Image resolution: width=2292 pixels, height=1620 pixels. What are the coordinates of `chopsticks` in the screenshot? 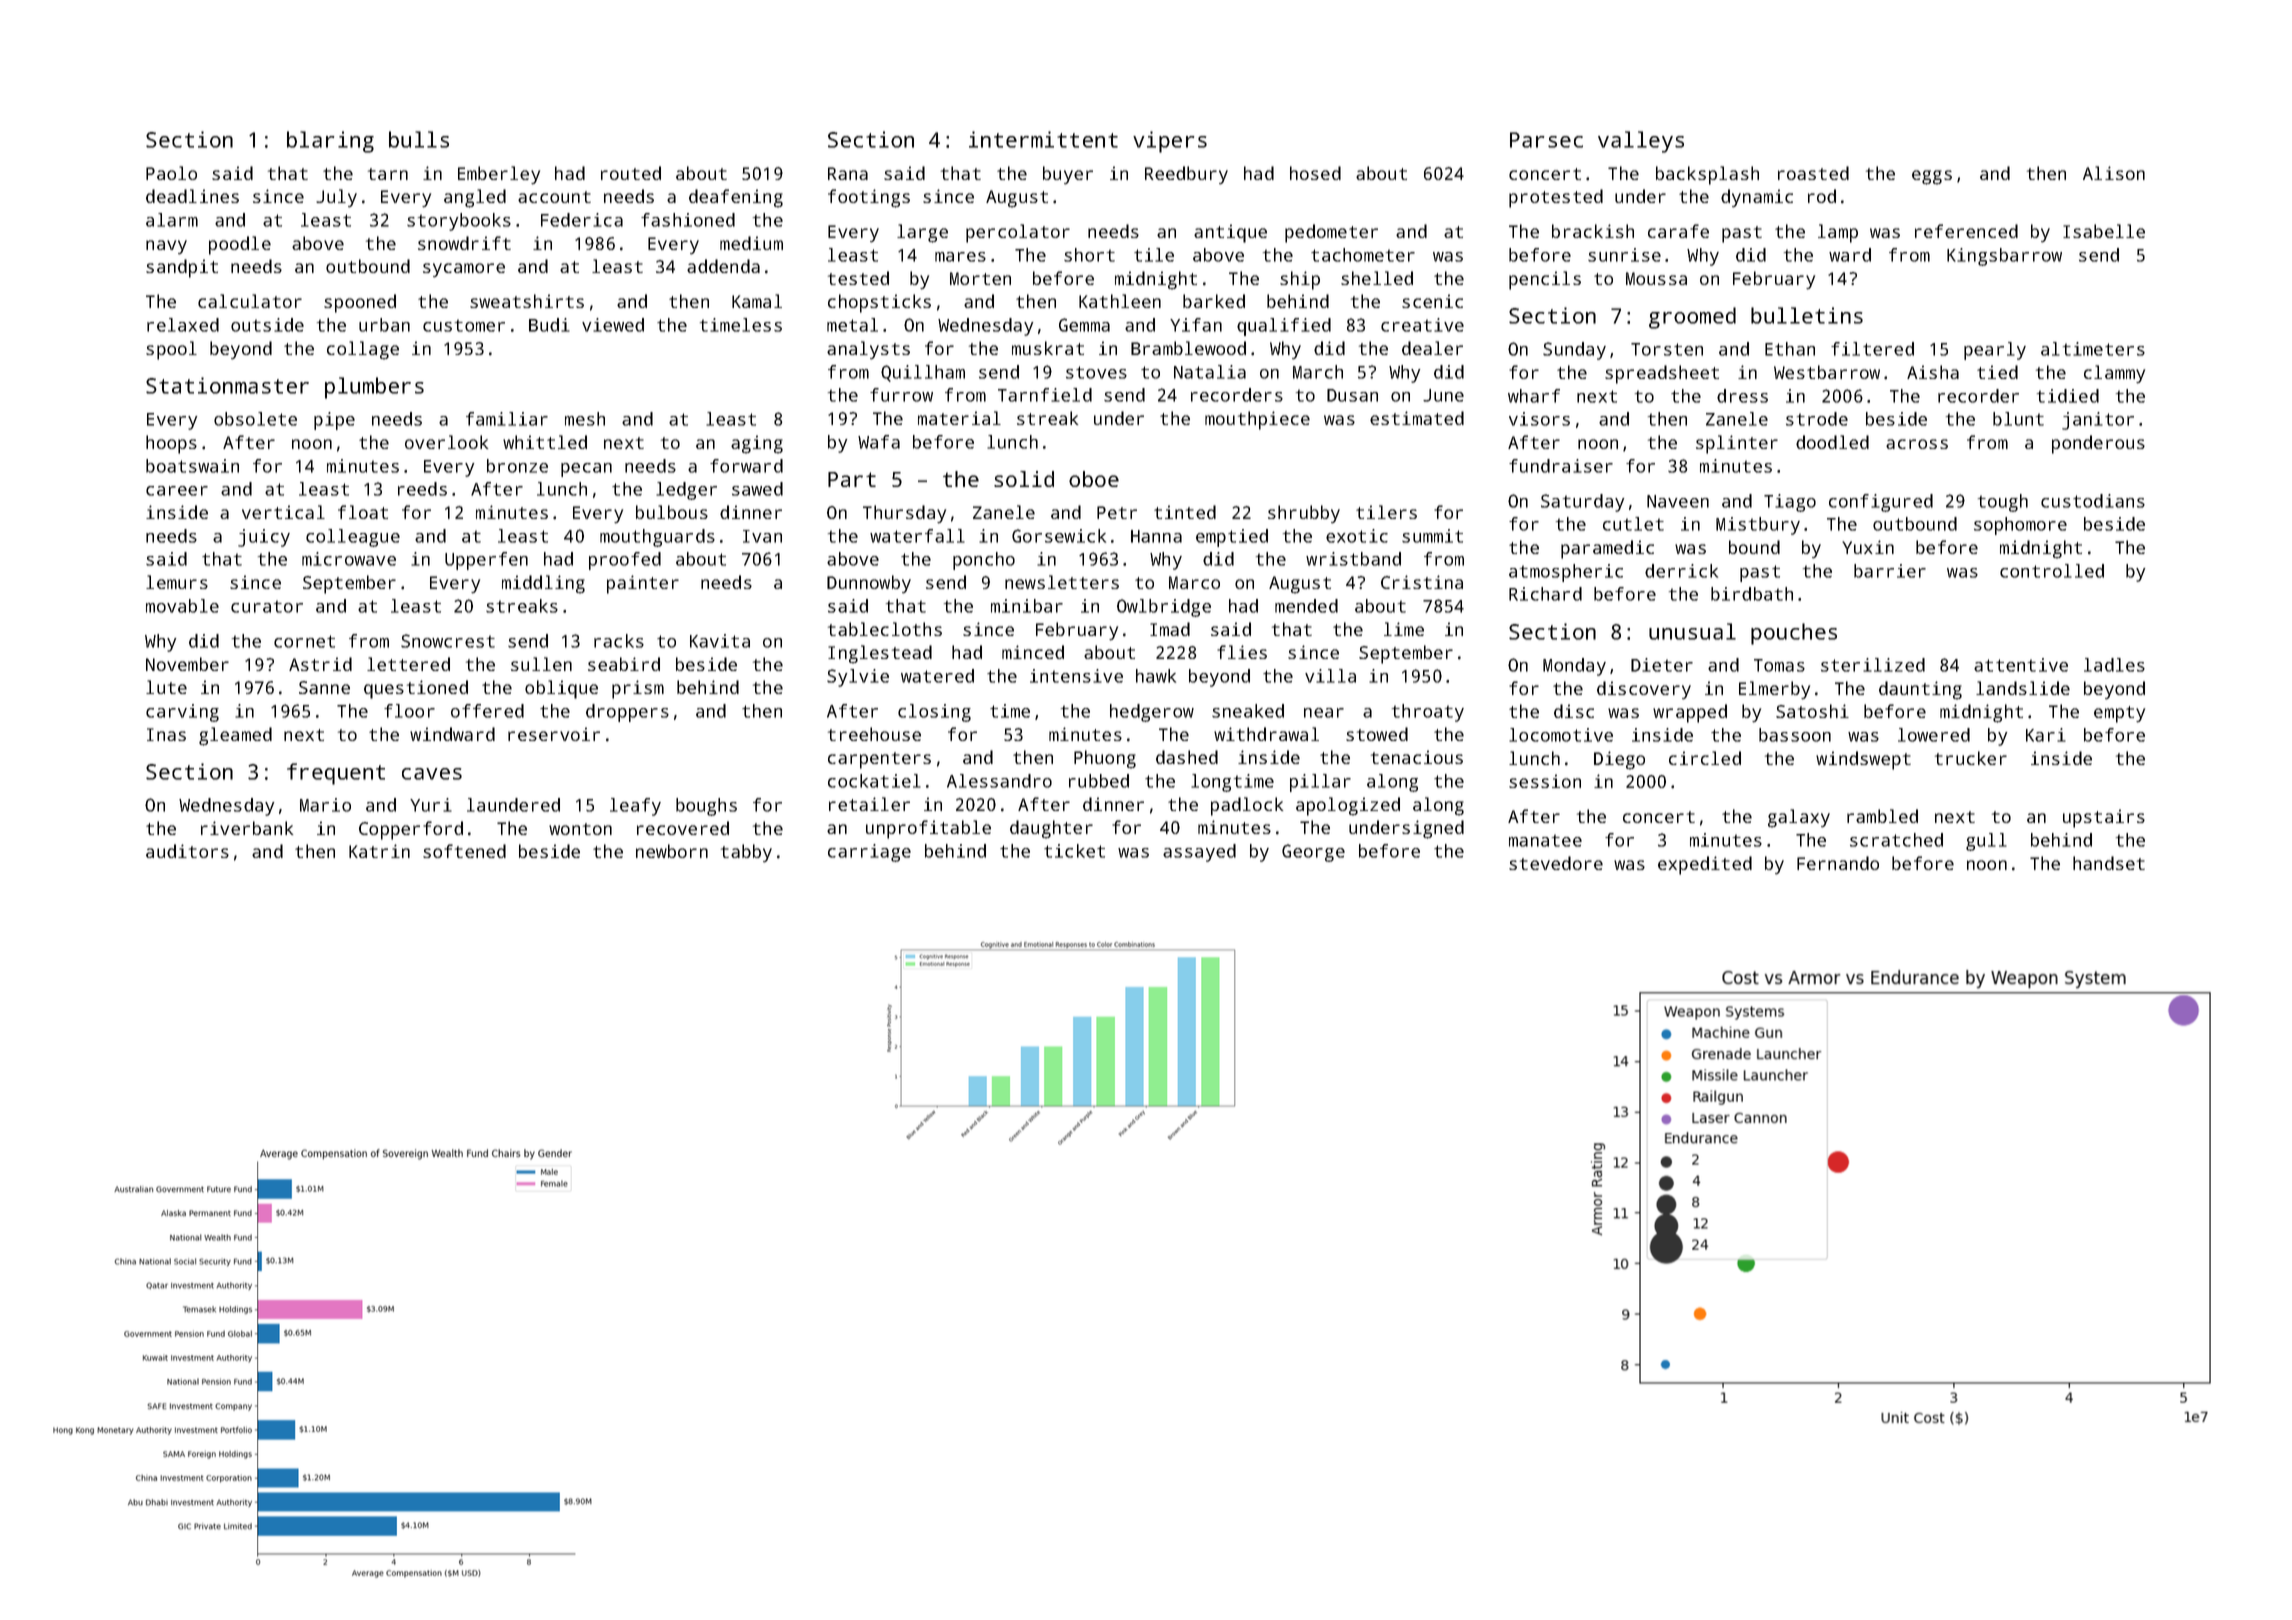 It's located at (879, 303).
